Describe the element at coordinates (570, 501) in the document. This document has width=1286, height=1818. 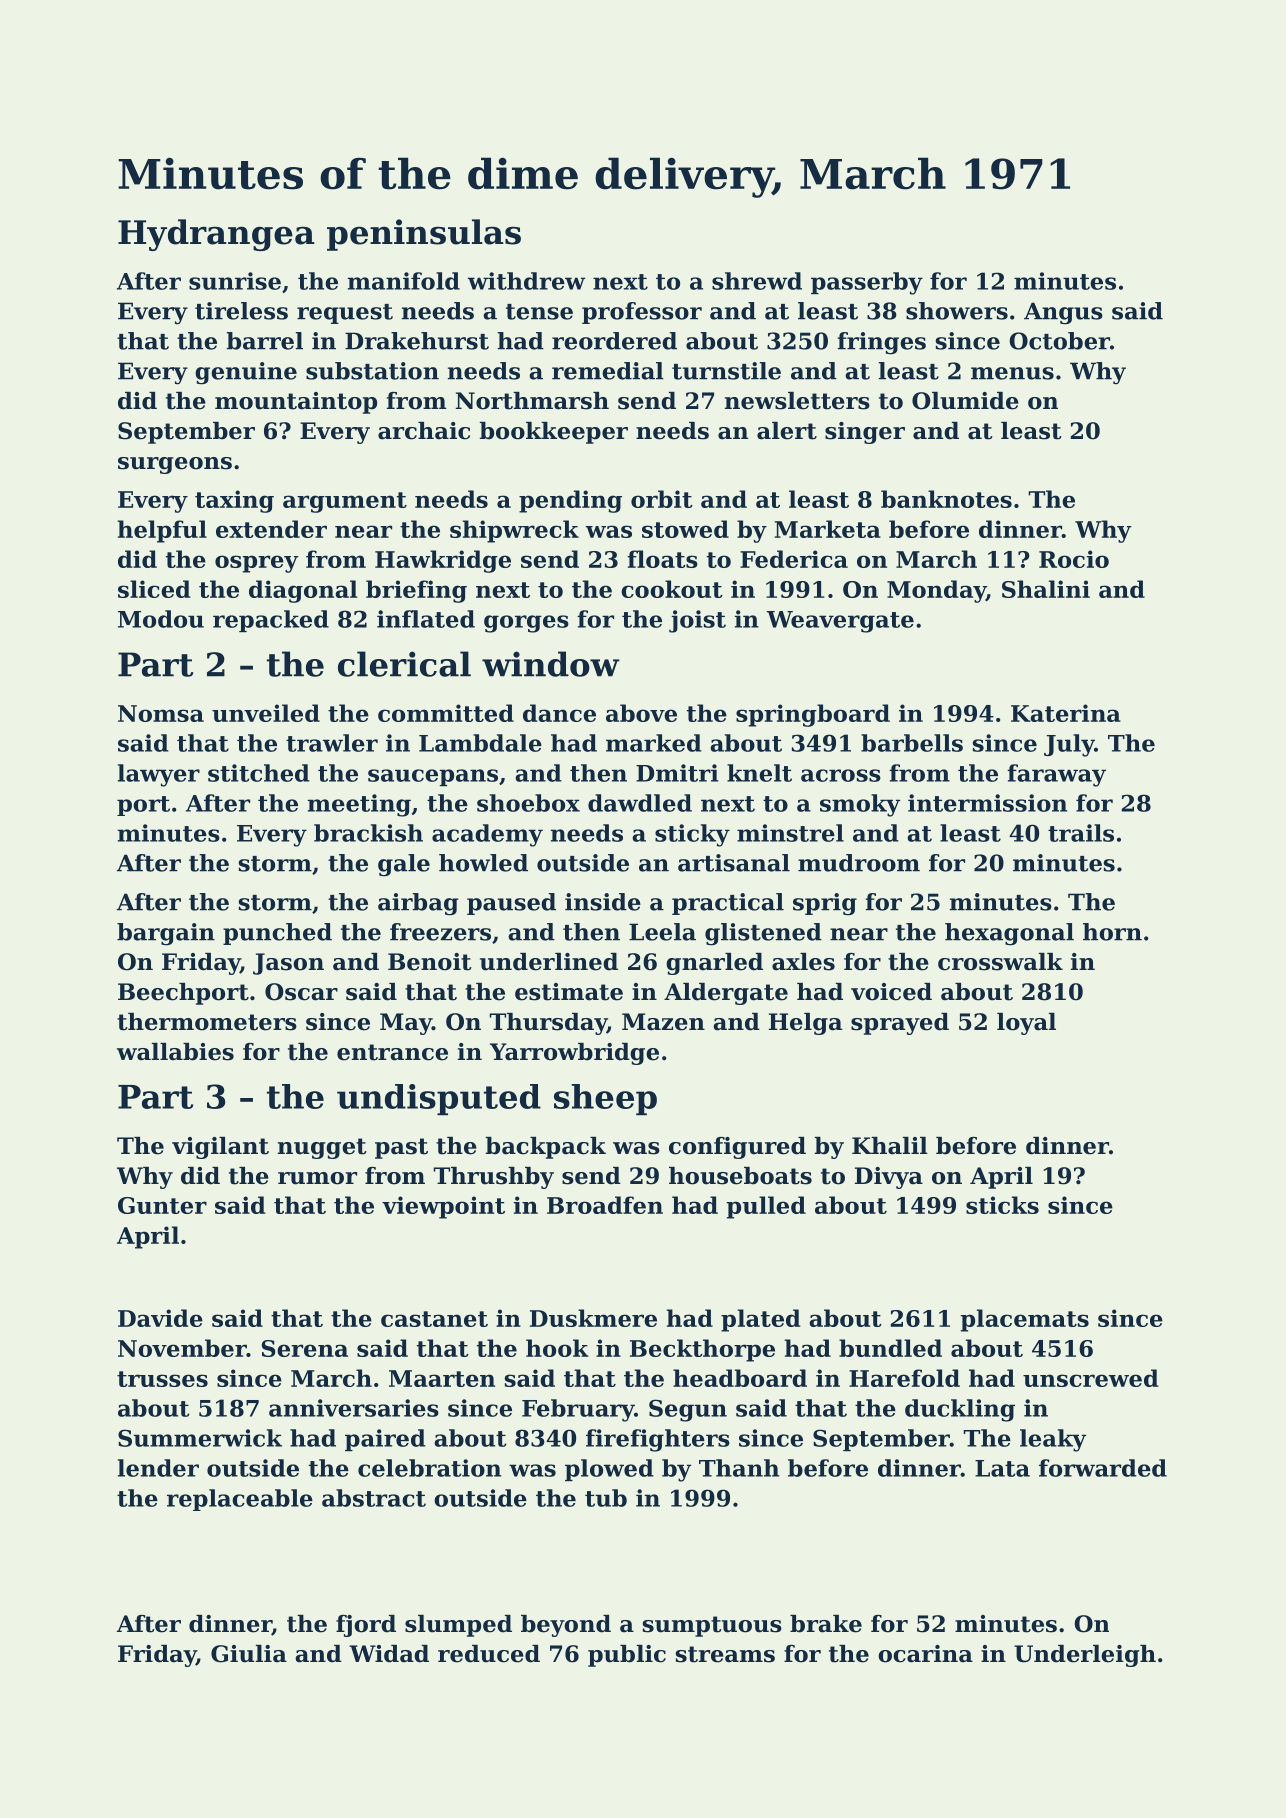
I see `pending` at that location.
